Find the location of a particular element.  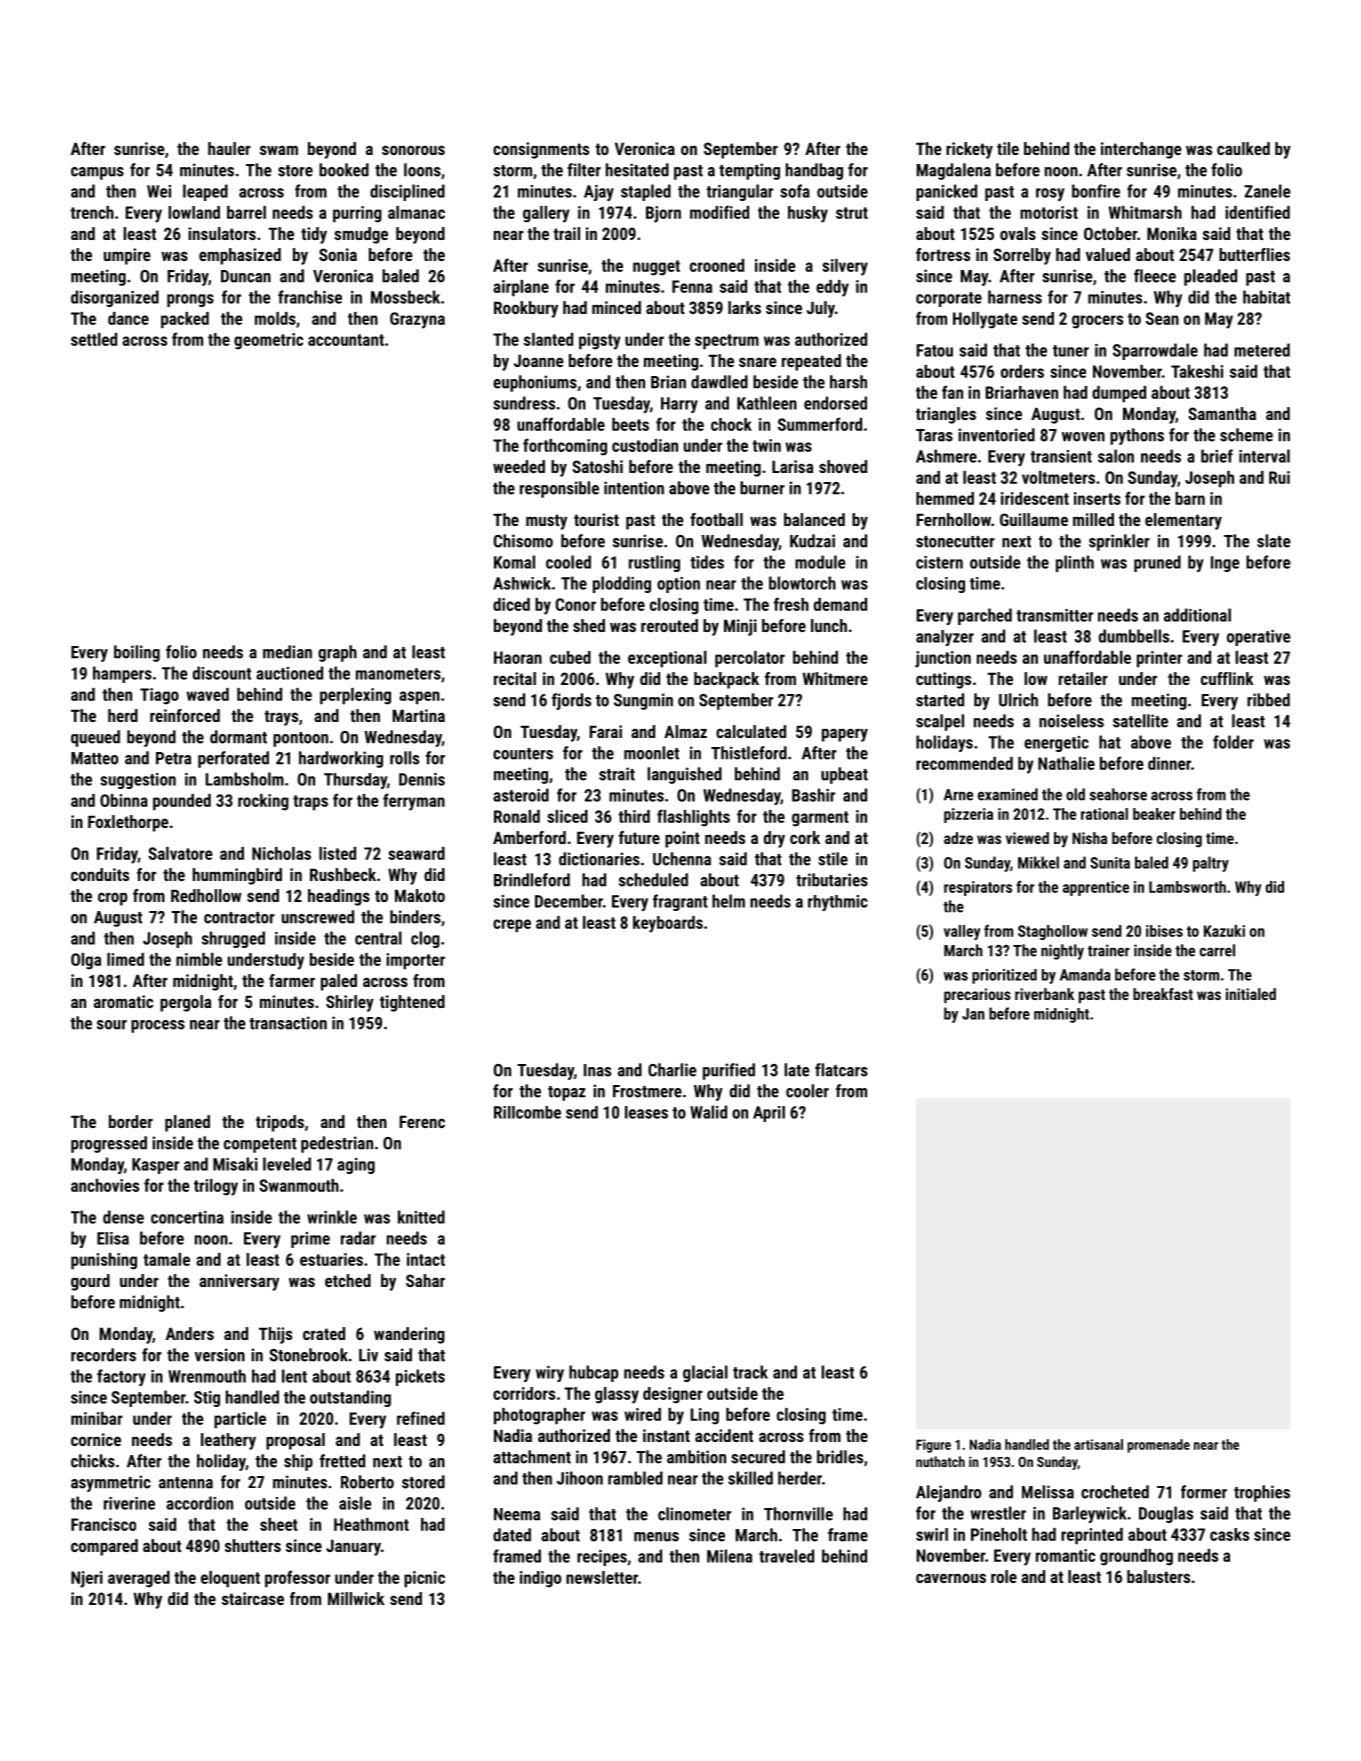

Foxlethorpe is located at coordinates (128, 823).
